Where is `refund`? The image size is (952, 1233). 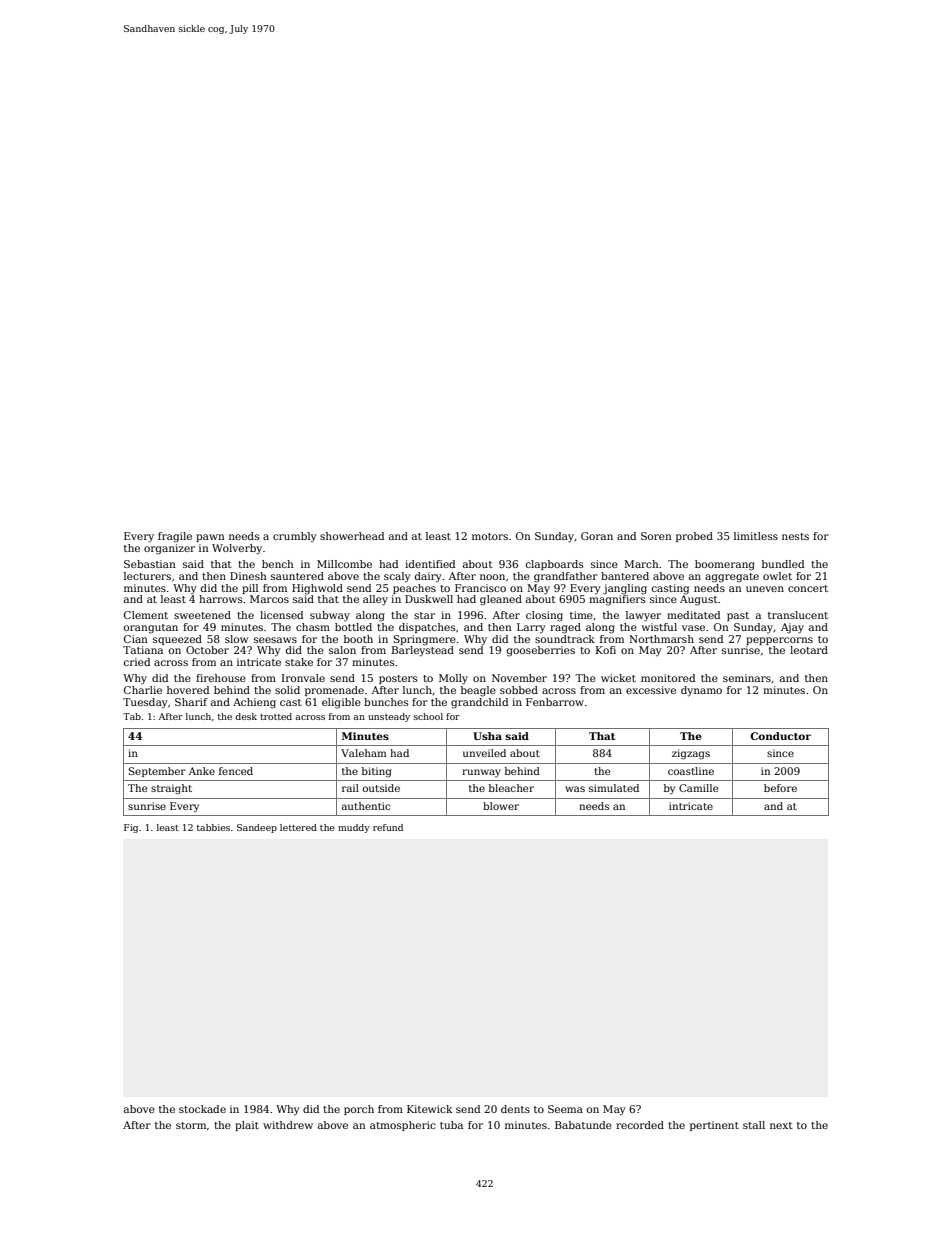
refund is located at coordinates (388, 827).
